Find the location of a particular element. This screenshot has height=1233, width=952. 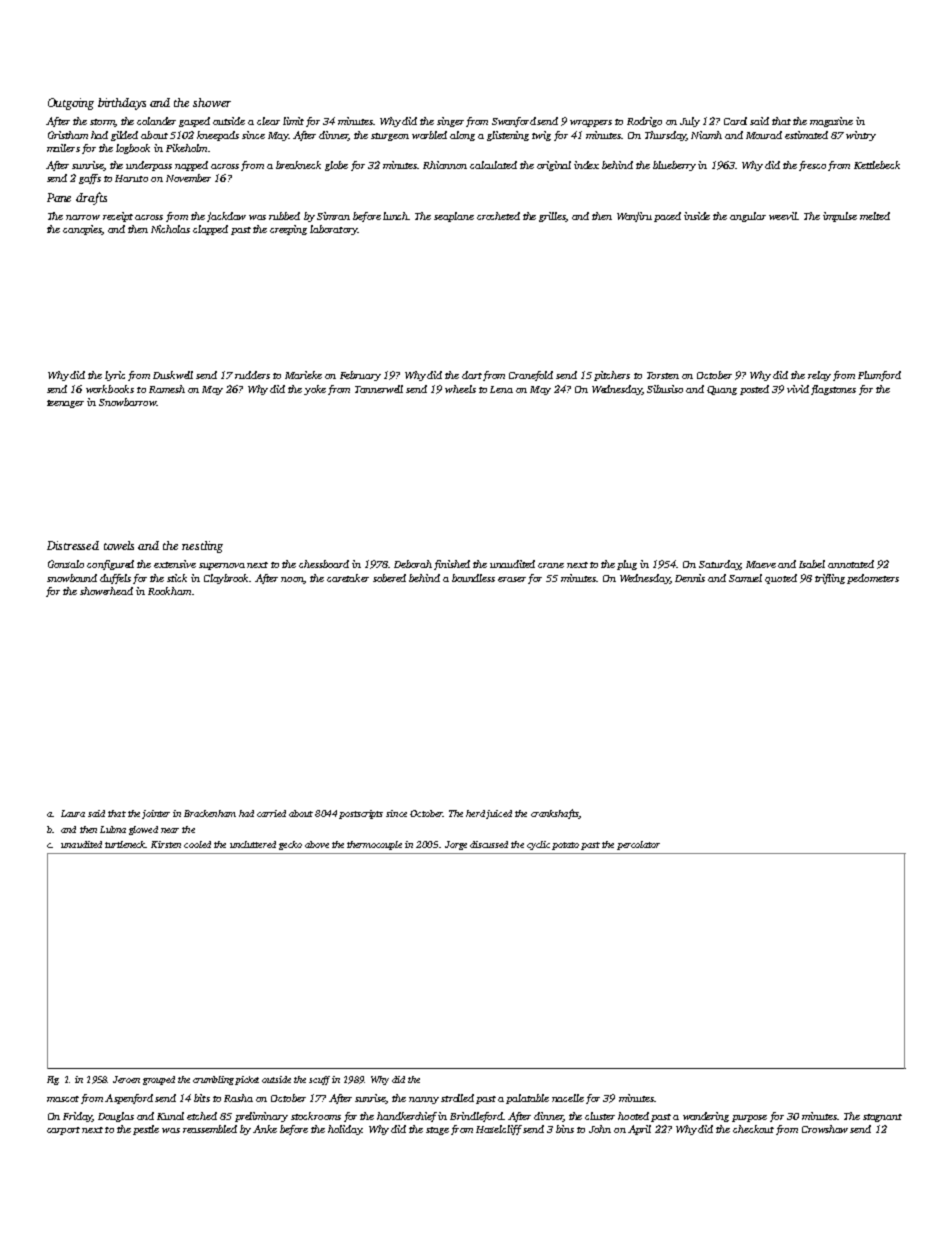

carried is located at coordinates (271, 813).
